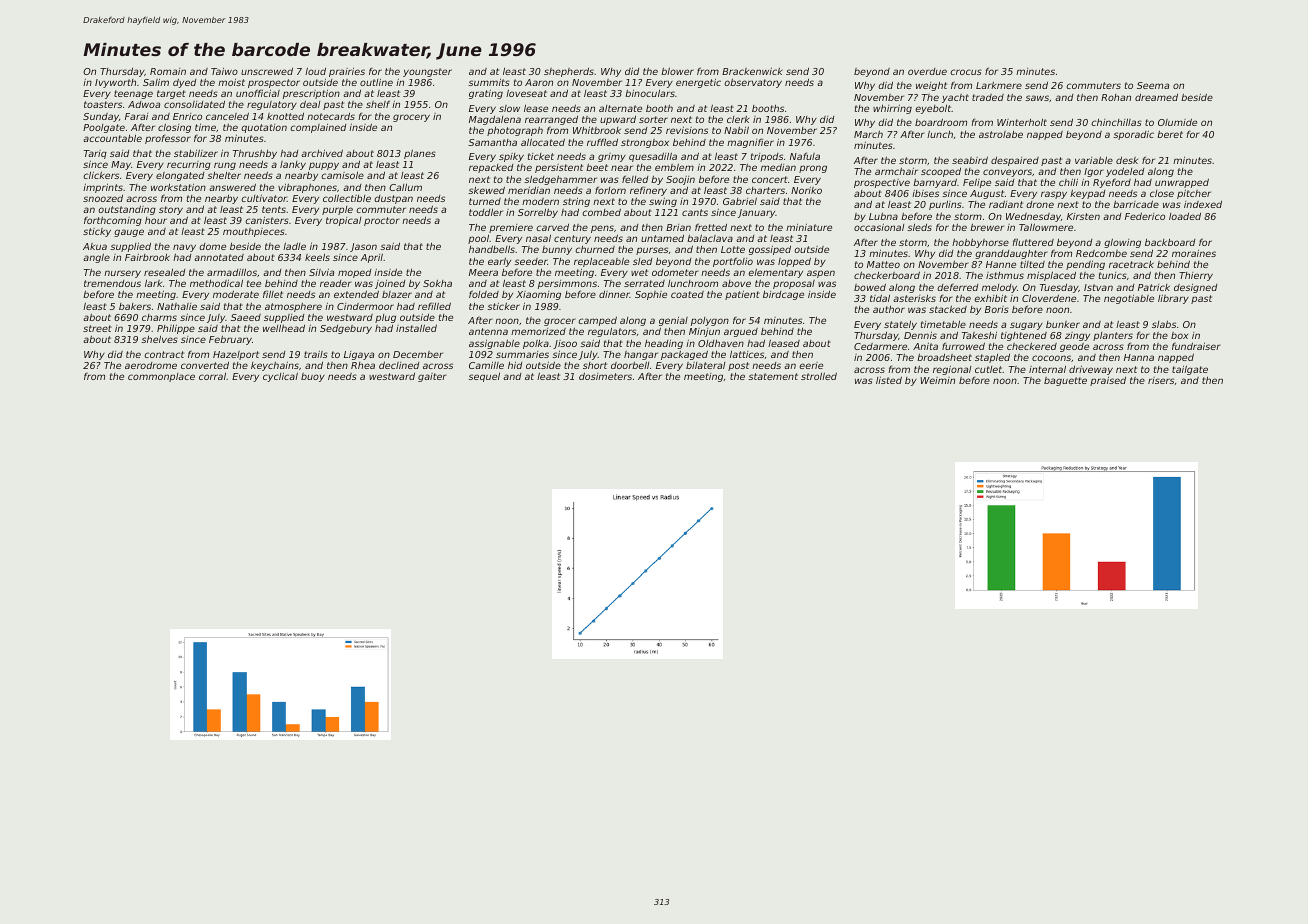 Image resolution: width=1308 pixels, height=924 pixels. Describe the element at coordinates (101, 175) in the screenshot. I see `clickers` at that location.
